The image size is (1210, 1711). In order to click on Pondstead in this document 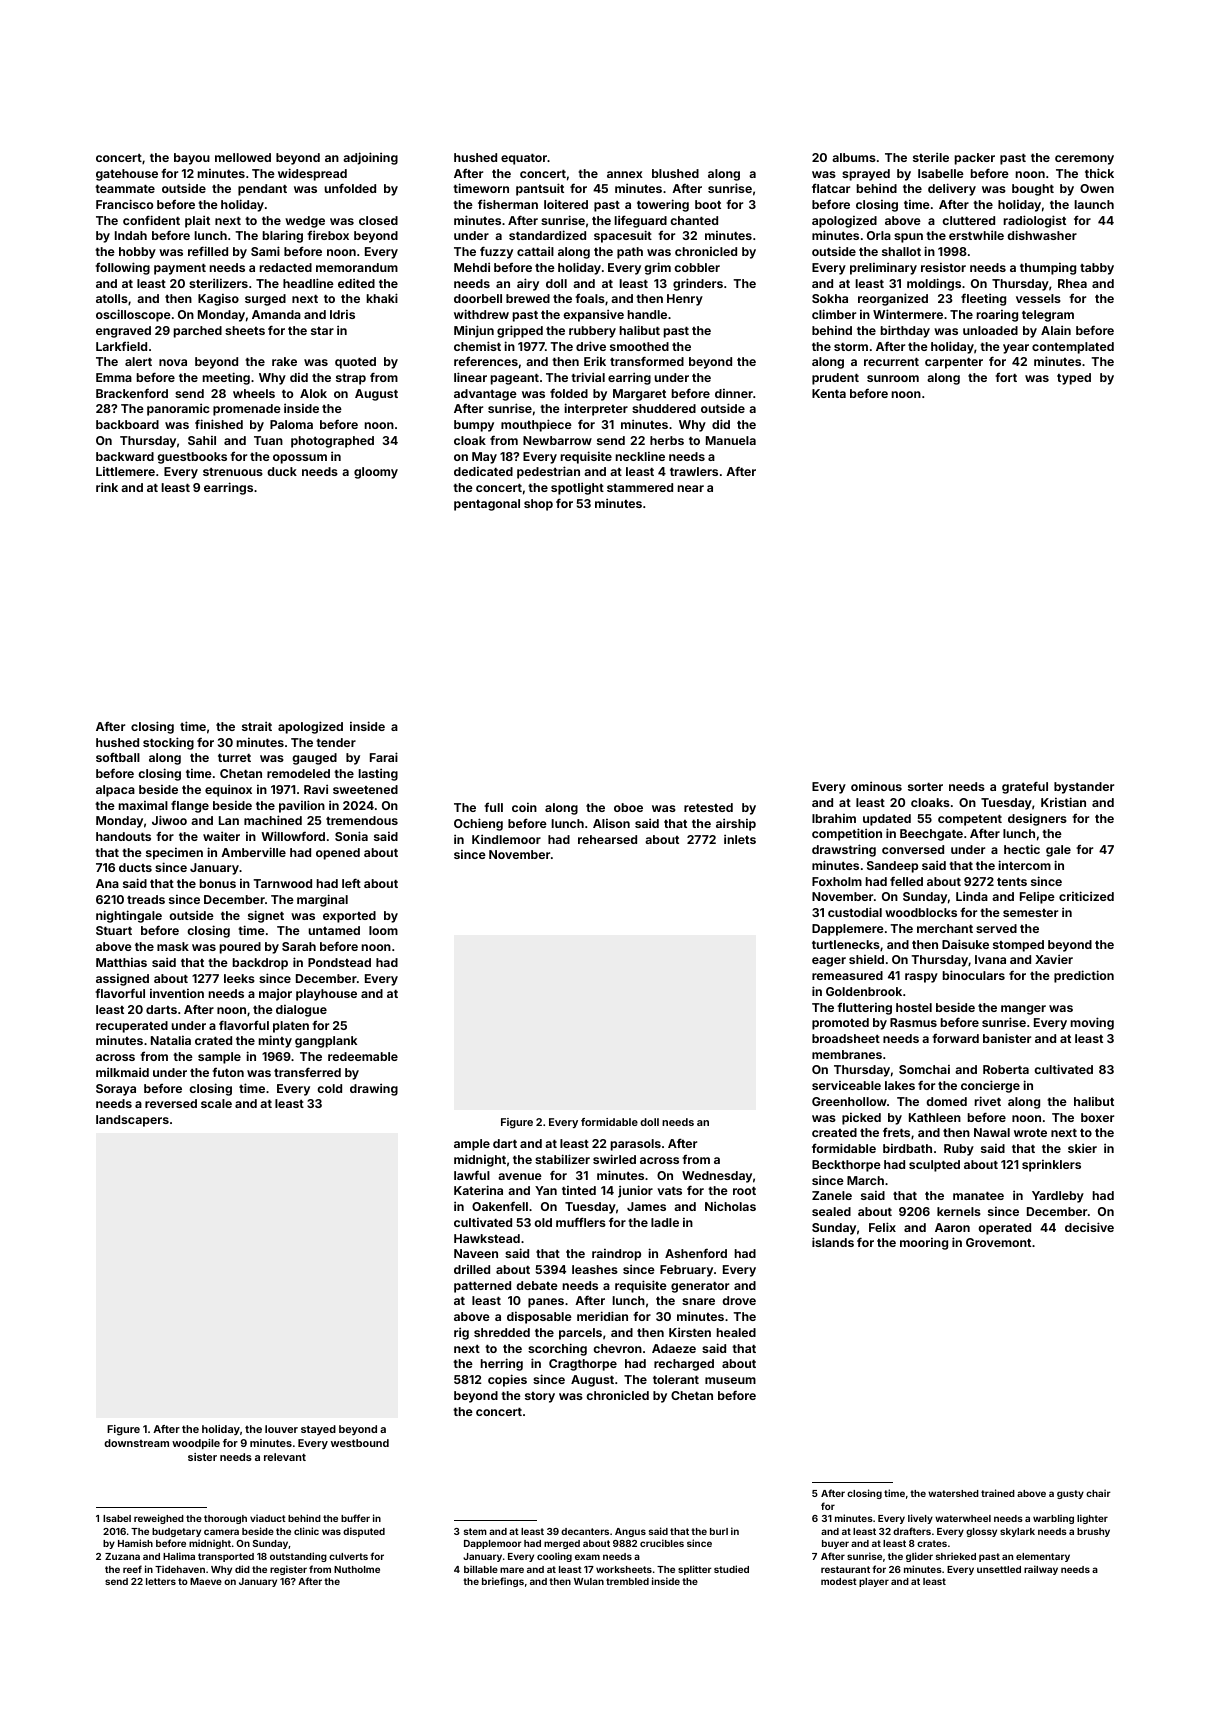, I will do `click(339, 962)`.
